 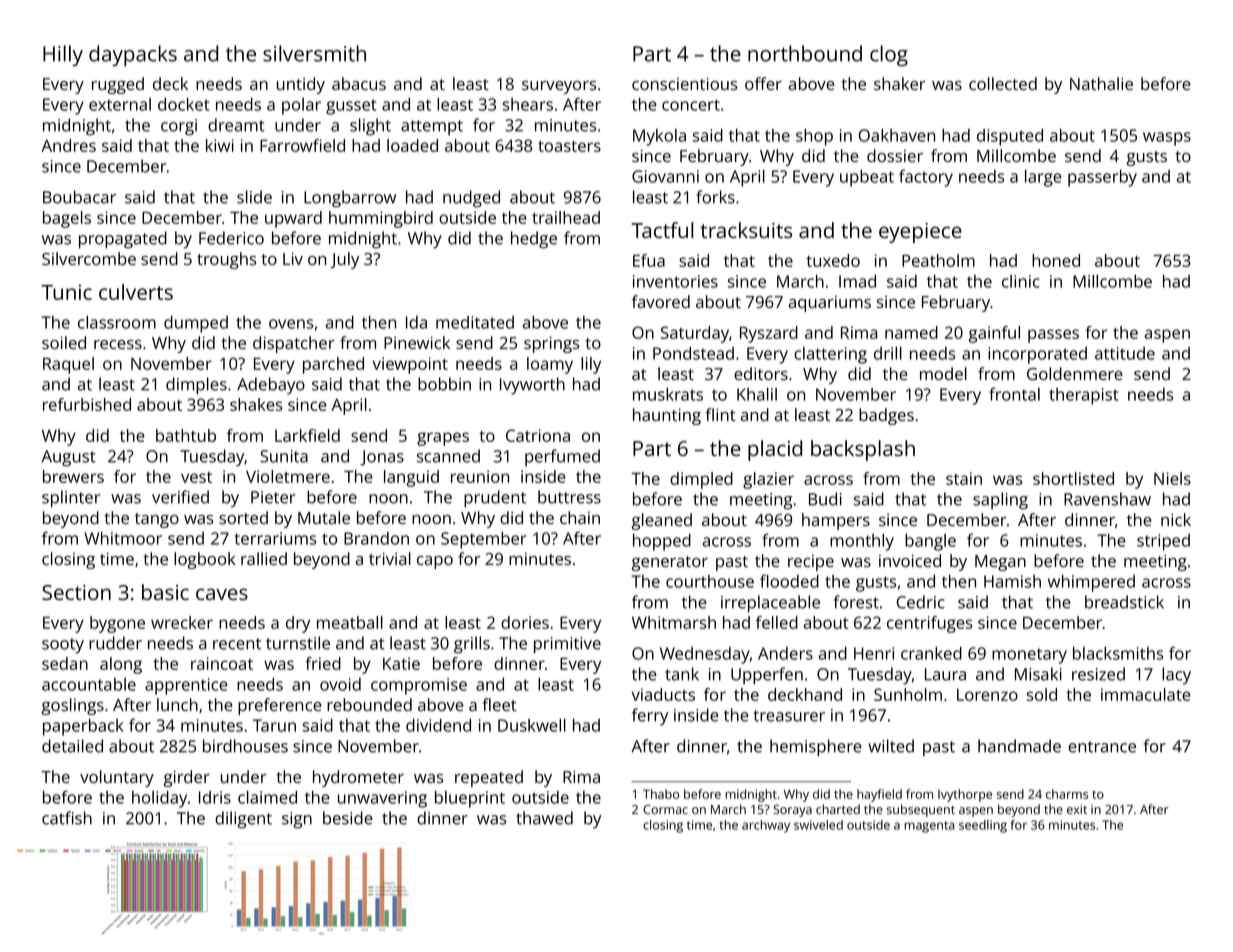 I want to click on silversmith, so click(x=314, y=53).
